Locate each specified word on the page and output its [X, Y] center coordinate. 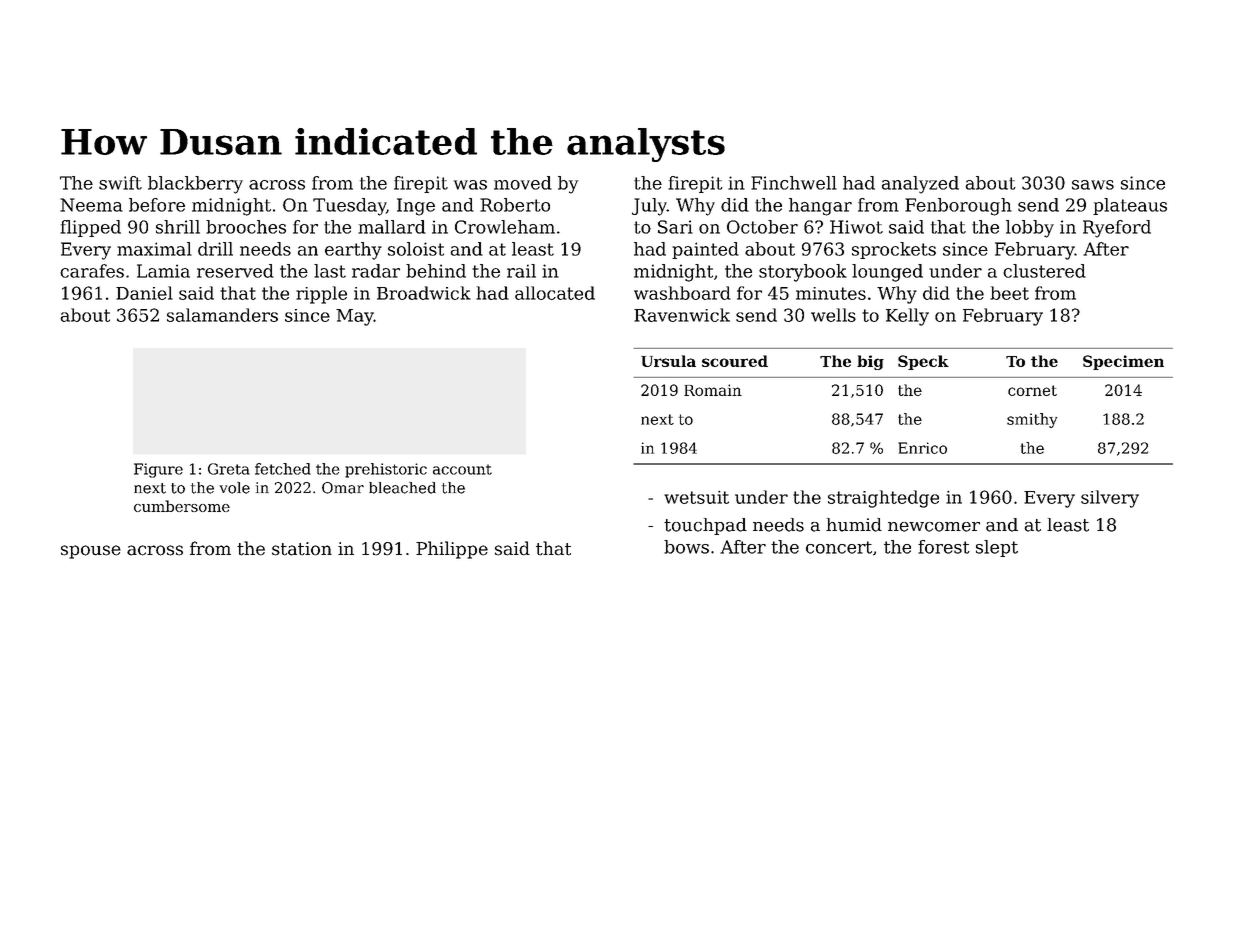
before [157, 205]
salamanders [222, 315]
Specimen [1123, 362]
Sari [675, 227]
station [302, 549]
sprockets [894, 250]
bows [686, 547]
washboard [682, 293]
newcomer [934, 527]
